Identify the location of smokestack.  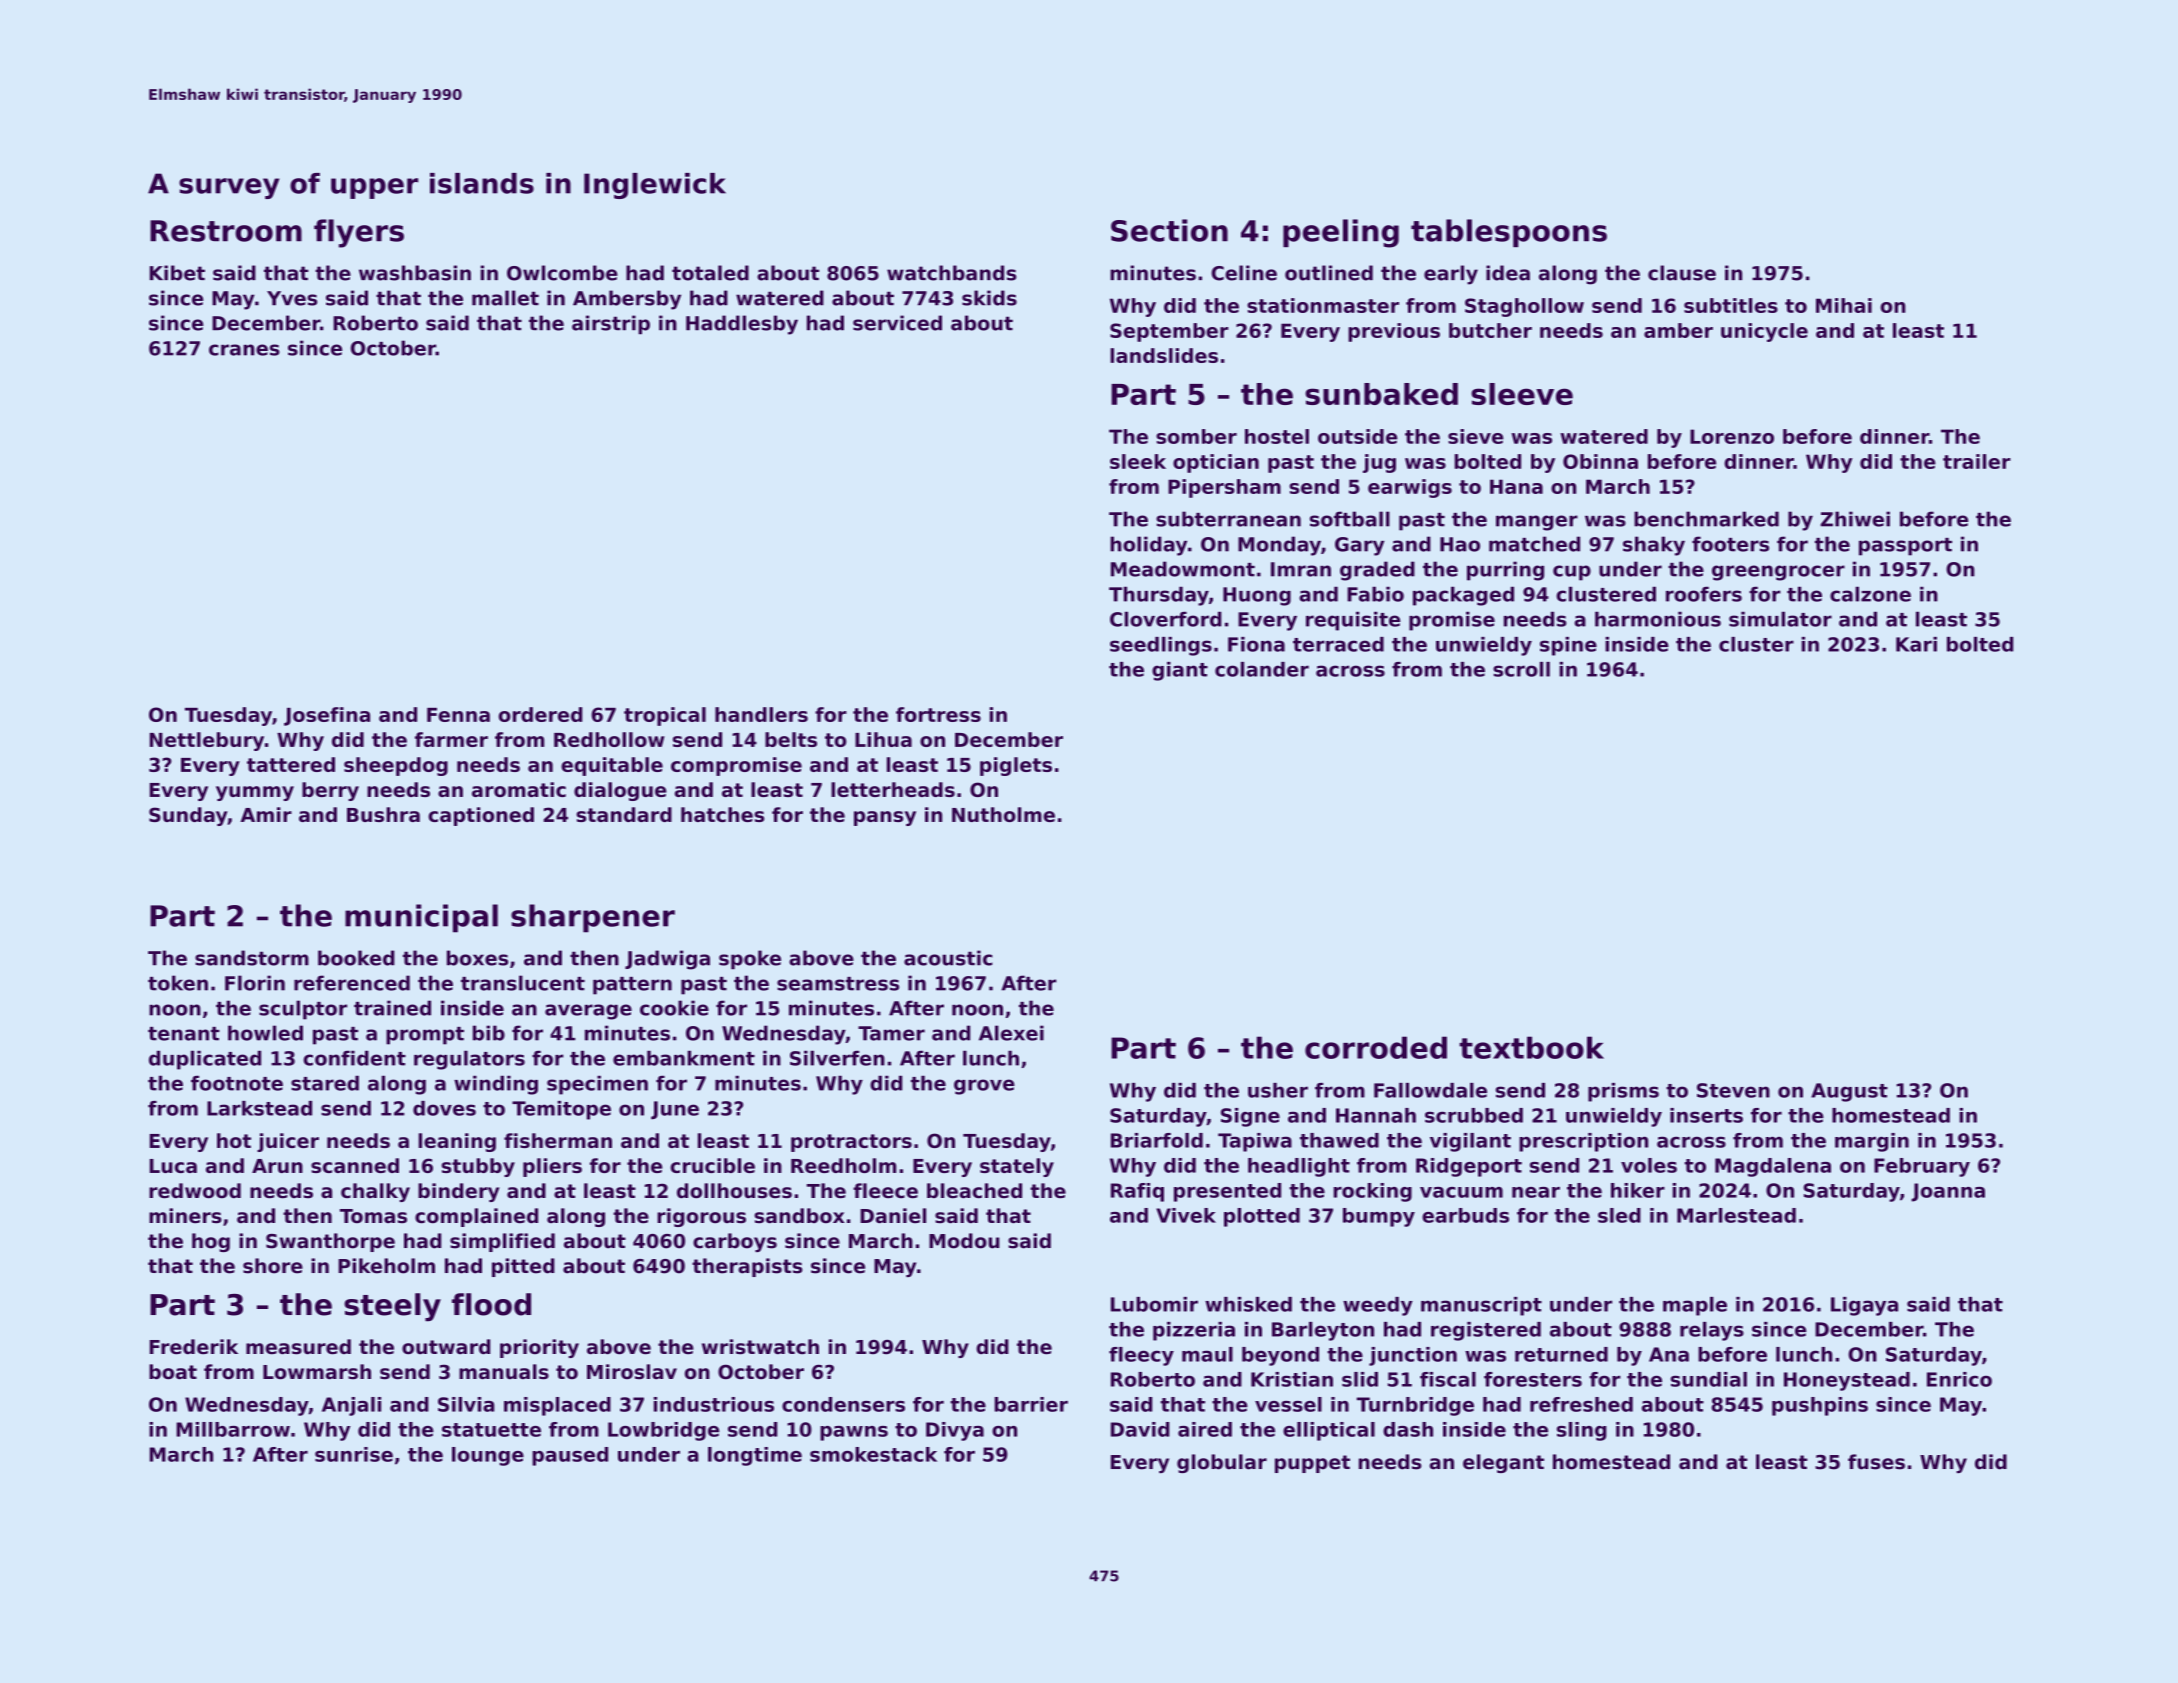
(873, 1454).
